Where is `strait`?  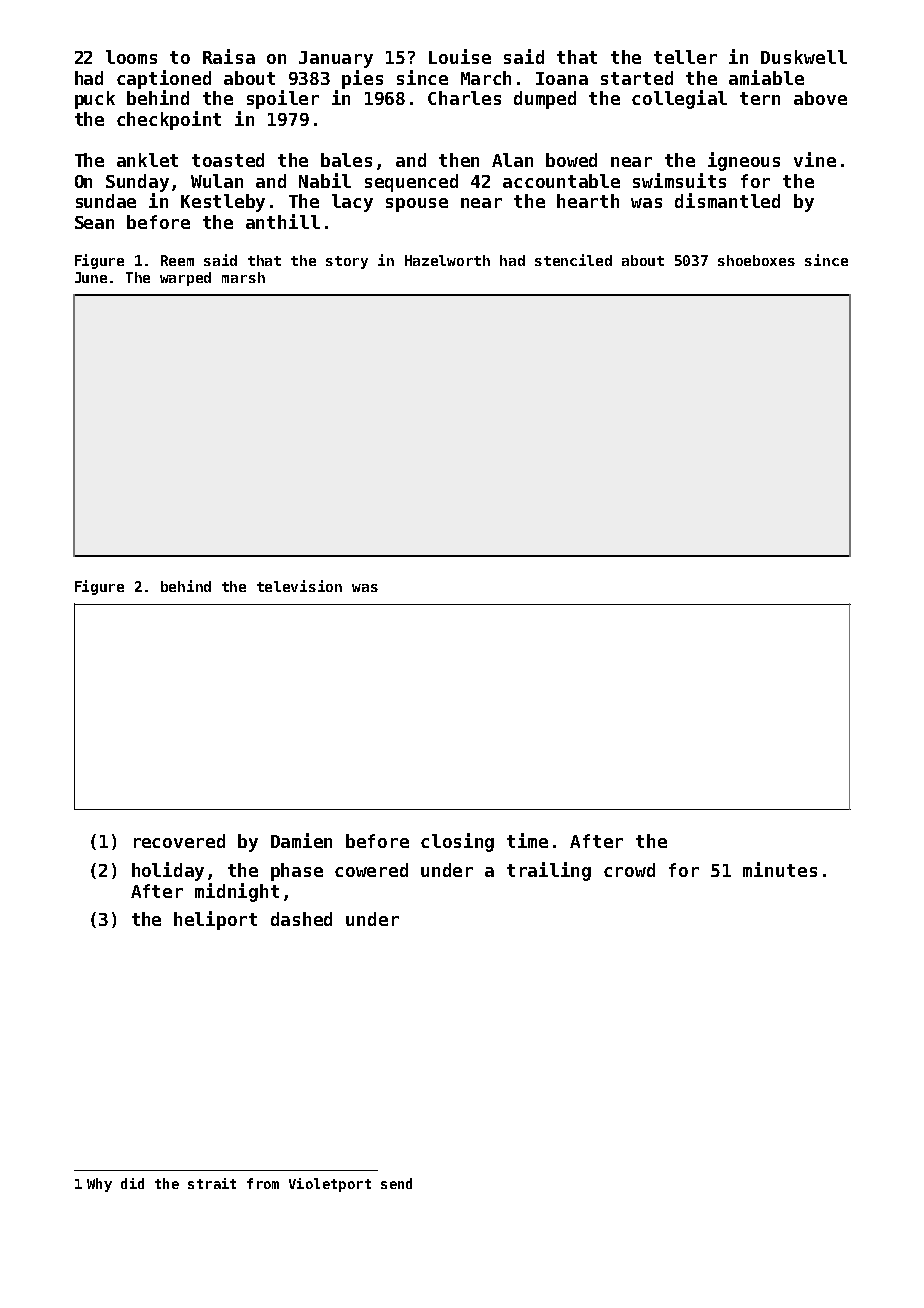 strait is located at coordinates (212, 1183).
